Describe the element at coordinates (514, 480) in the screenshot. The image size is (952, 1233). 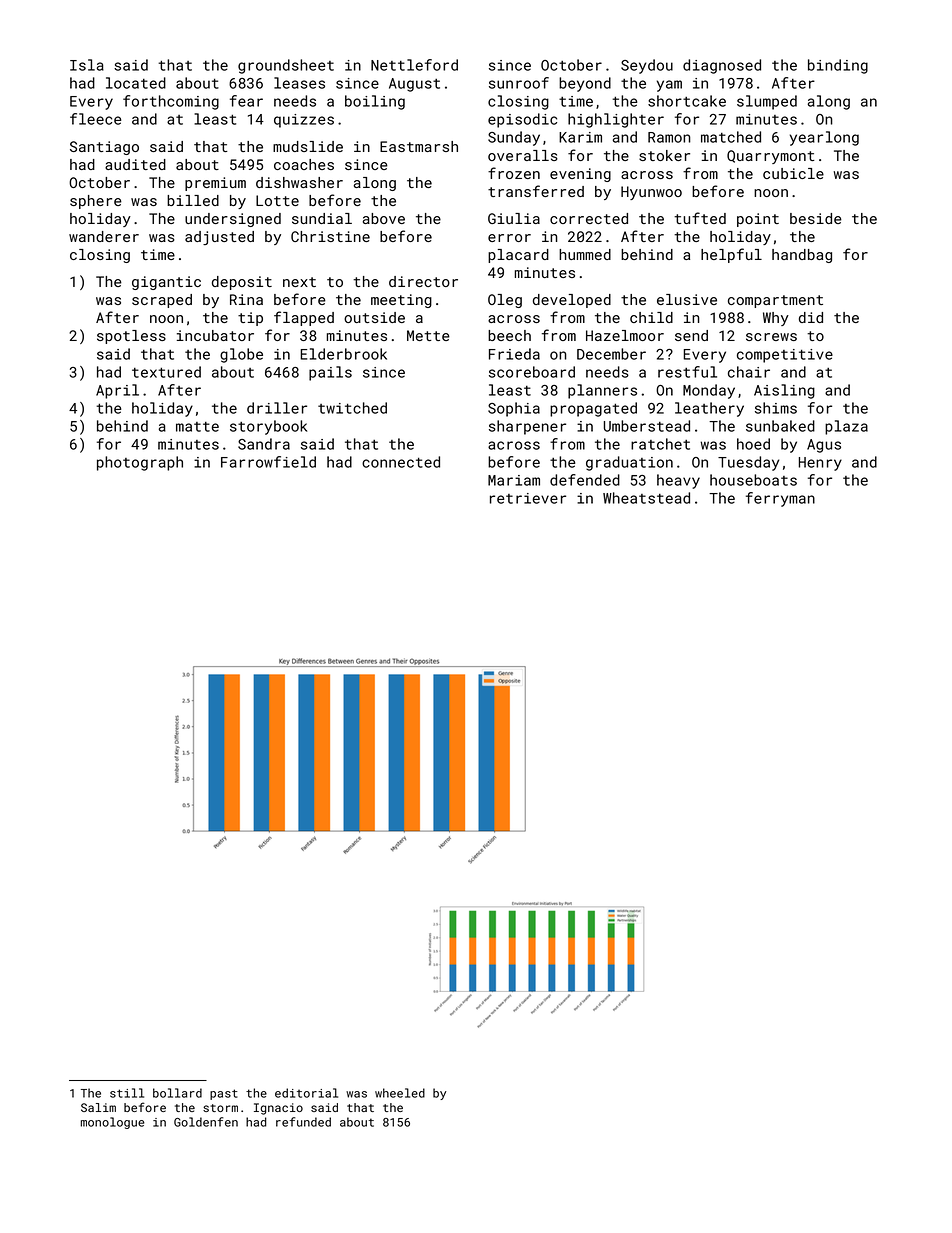
I see `Mariam` at that location.
